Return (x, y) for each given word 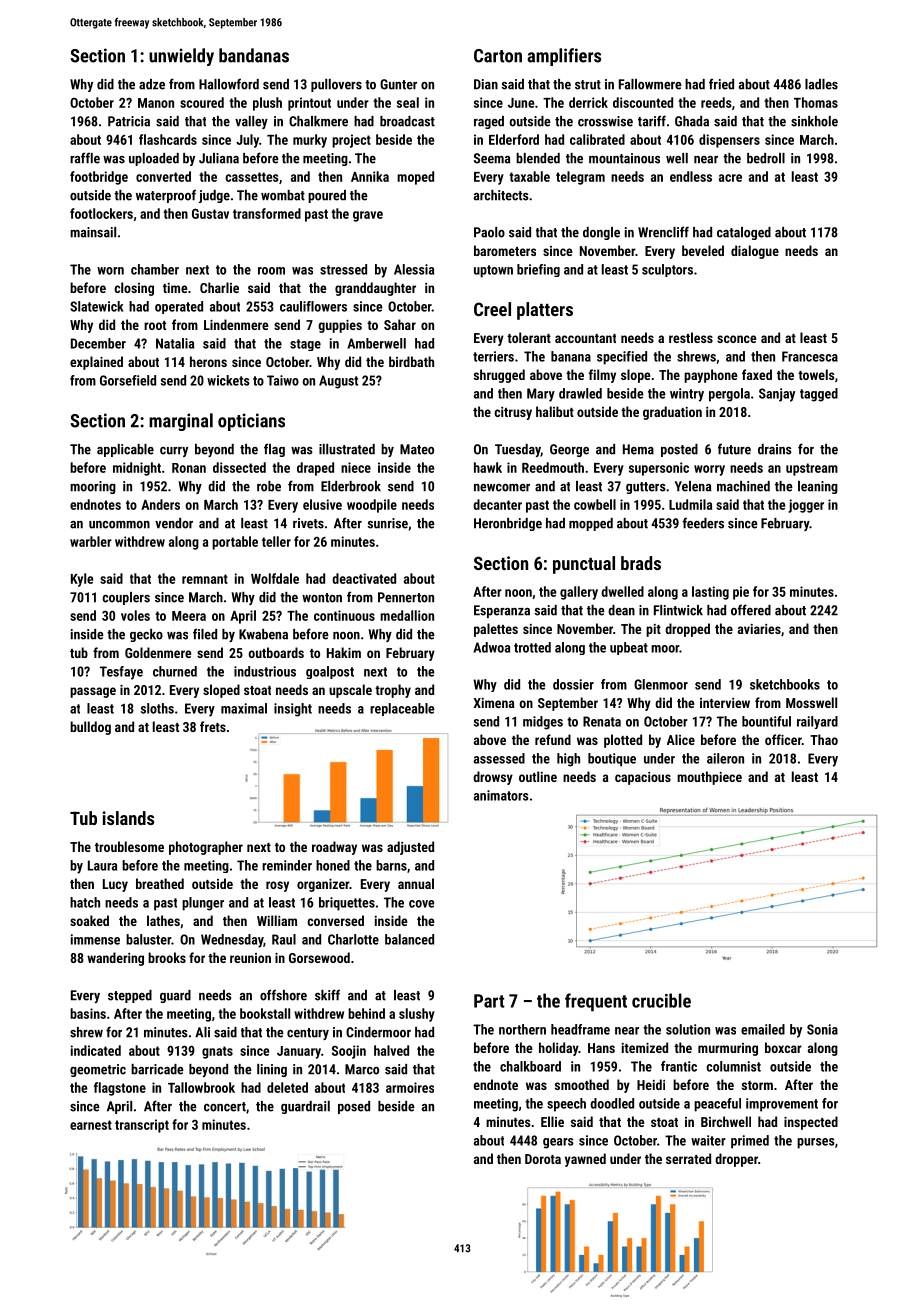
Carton (498, 56)
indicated (95, 1050)
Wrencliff (663, 232)
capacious (643, 778)
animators (501, 795)
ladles (821, 84)
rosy (277, 886)
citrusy (513, 413)
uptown (493, 271)
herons (208, 361)
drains (775, 449)
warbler (91, 541)
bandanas (254, 55)
